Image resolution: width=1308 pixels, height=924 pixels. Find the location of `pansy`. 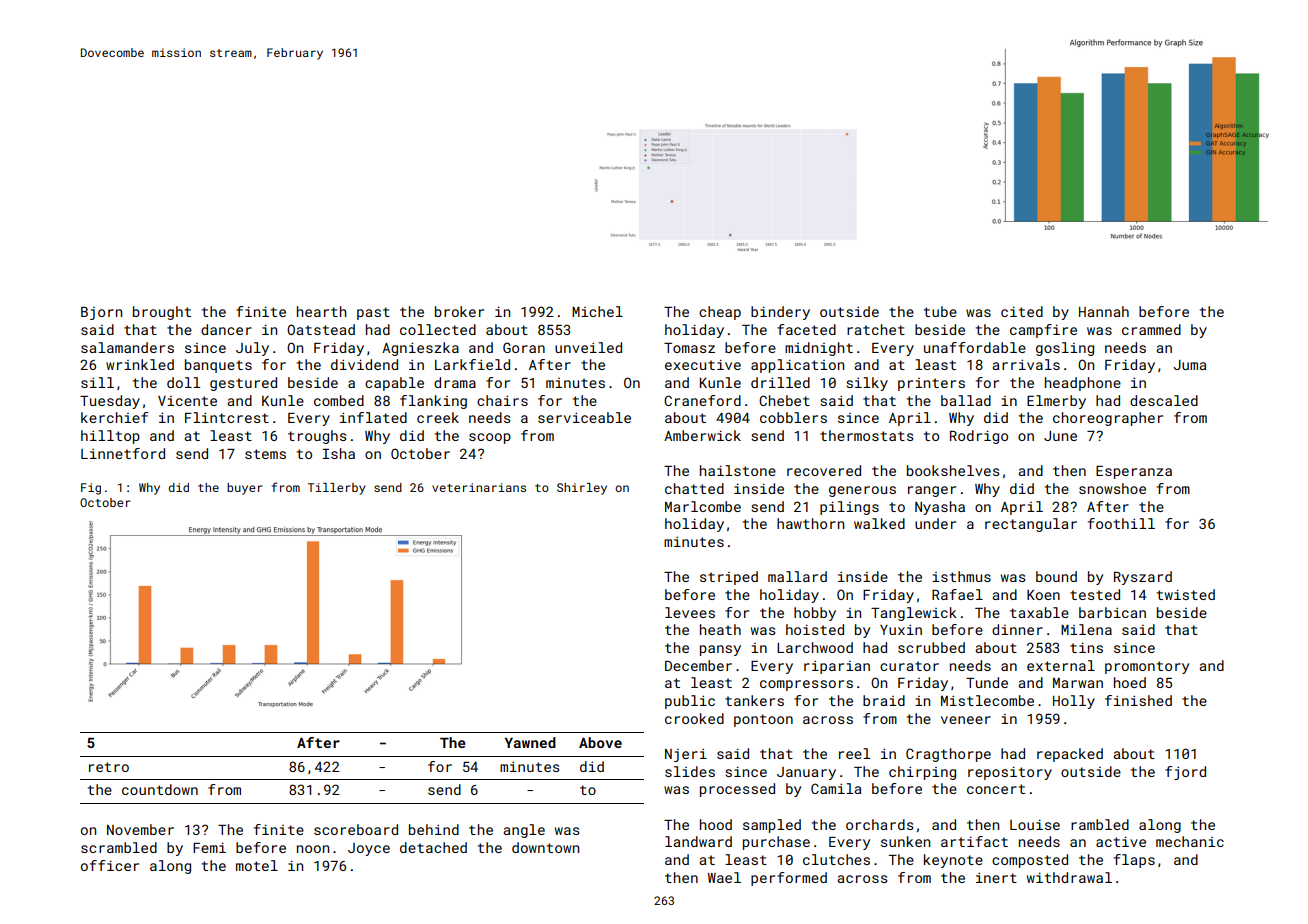

pansy is located at coordinates (720, 650).
